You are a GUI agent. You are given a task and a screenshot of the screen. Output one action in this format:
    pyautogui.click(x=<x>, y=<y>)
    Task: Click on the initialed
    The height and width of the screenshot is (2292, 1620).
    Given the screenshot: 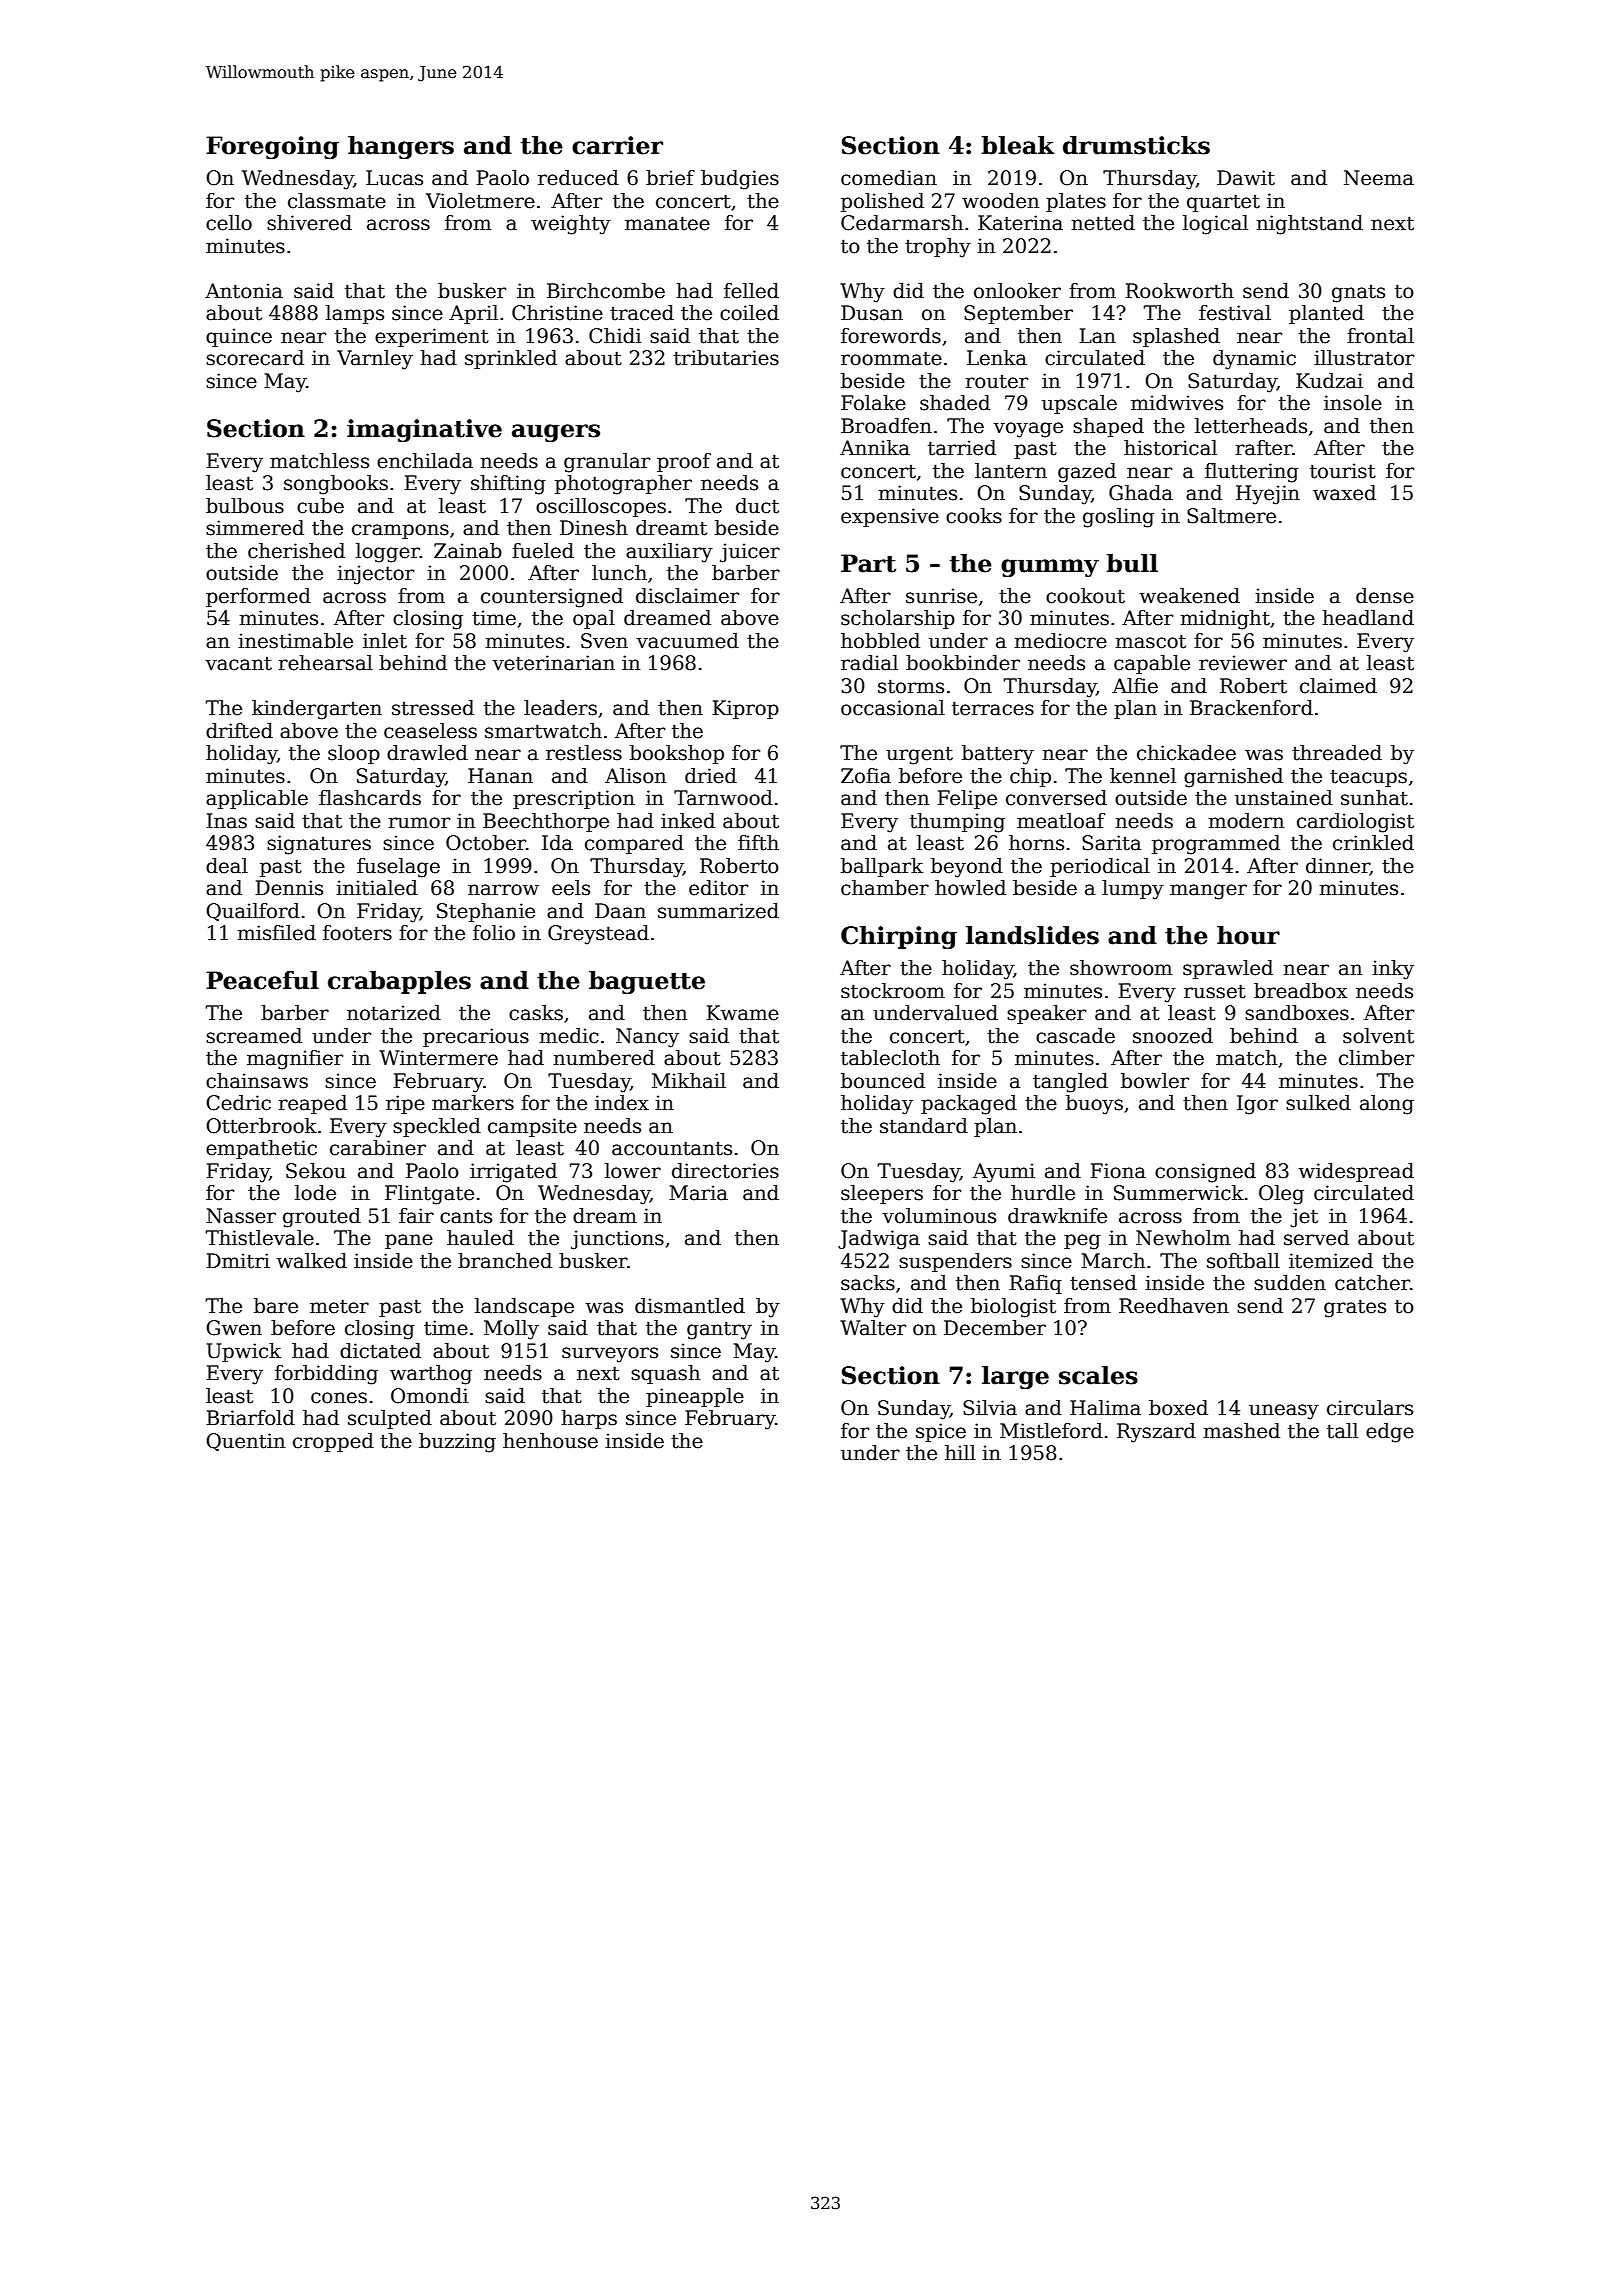 What is the action you would take?
    pyautogui.click(x=377, y=888)
